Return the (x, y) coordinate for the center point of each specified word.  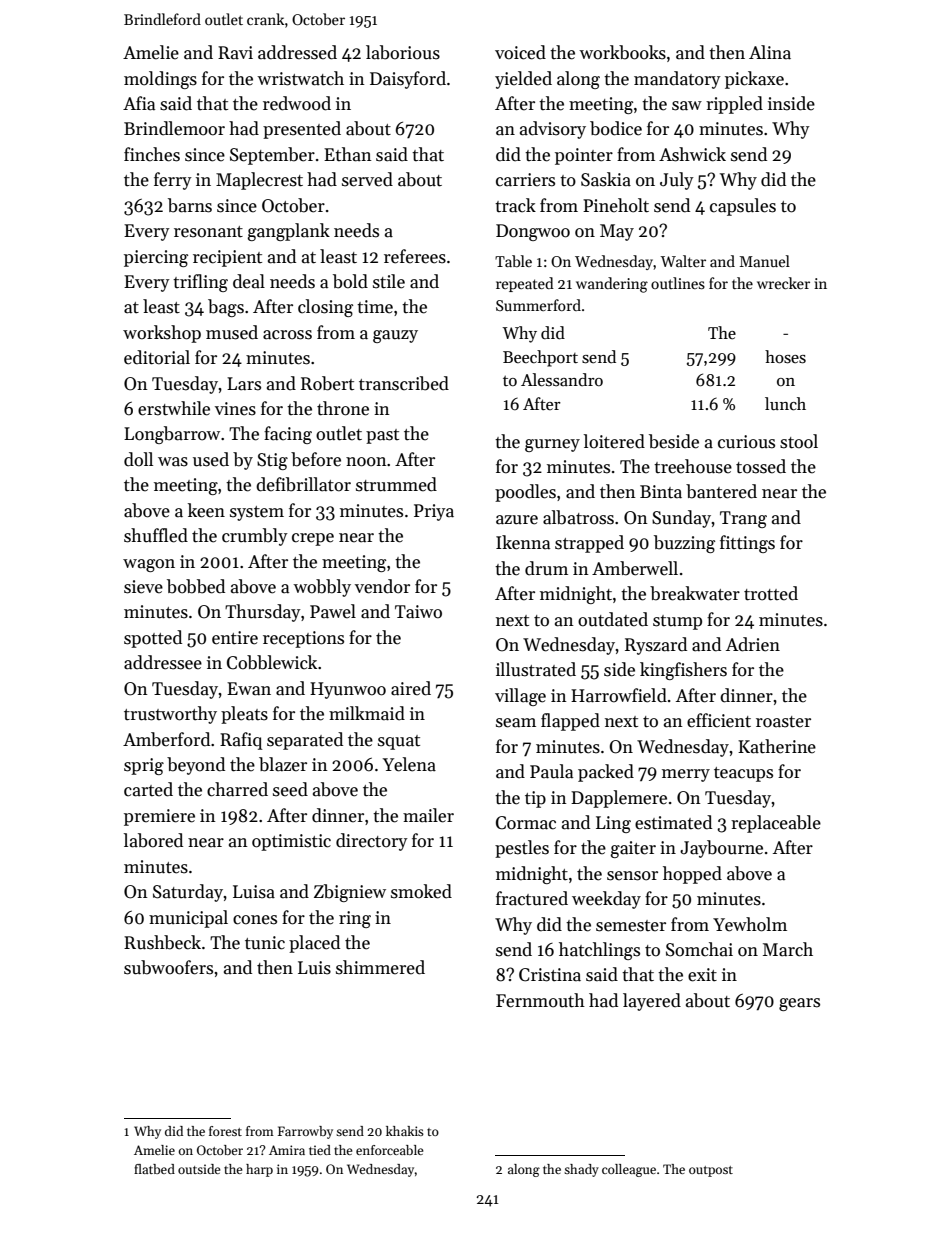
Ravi (235, 53)
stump (677, 622)
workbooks (622, 52)
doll (138, 459)
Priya (434, 512)
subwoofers (168, 967)
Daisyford (408, 80)
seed (290, 789)
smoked (421, 891)
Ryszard (656, 646)
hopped (692, 875)
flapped (570, 722)
